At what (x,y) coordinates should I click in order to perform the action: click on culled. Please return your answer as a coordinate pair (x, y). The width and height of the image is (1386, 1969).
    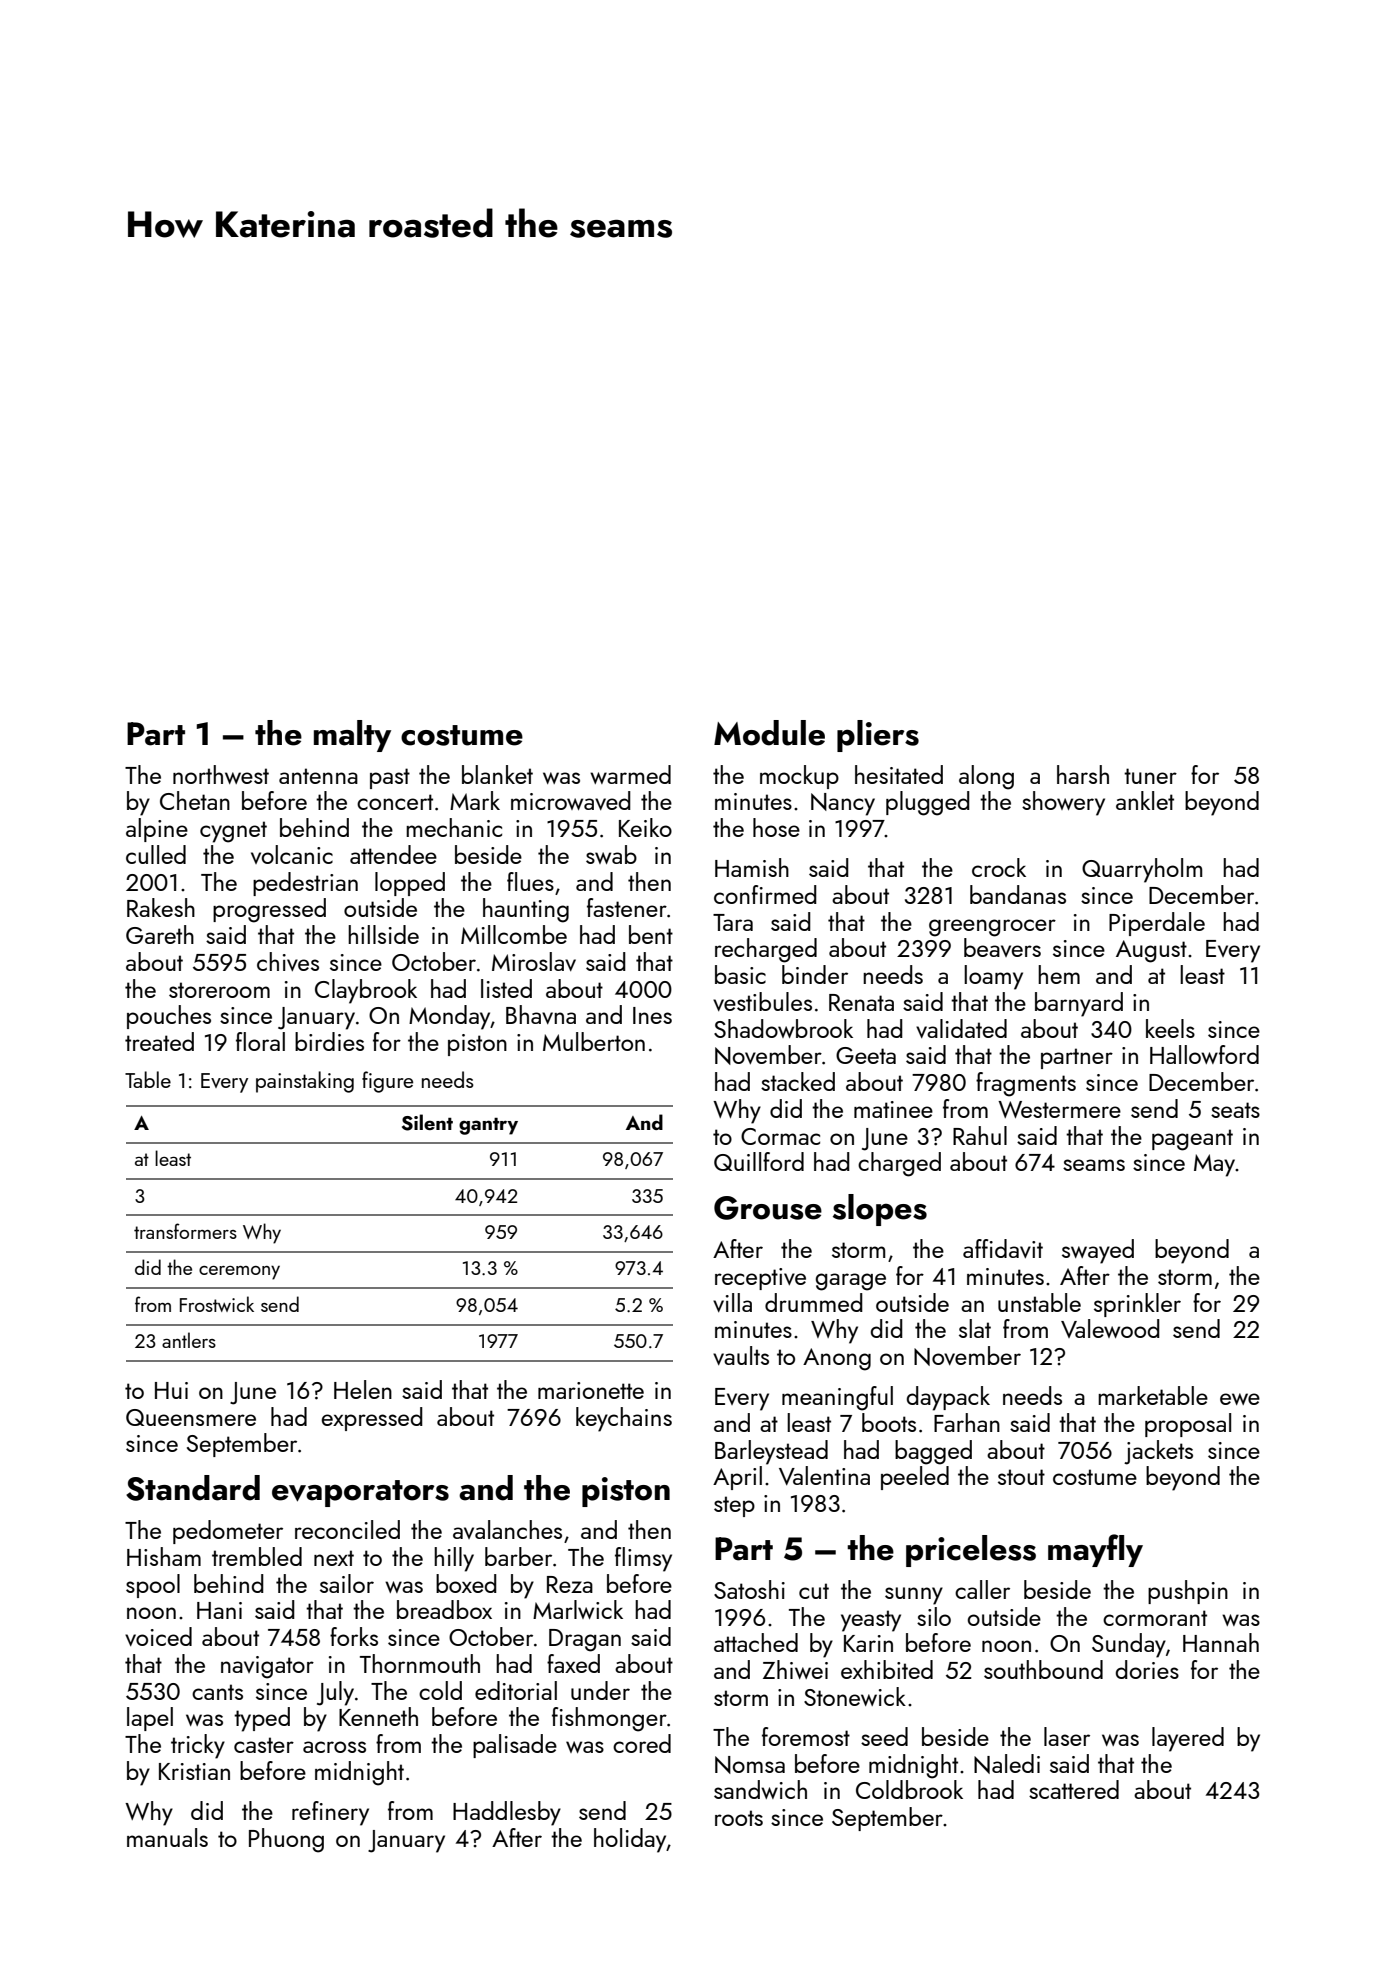
    Looking at the image, I should click on (156, 854).
